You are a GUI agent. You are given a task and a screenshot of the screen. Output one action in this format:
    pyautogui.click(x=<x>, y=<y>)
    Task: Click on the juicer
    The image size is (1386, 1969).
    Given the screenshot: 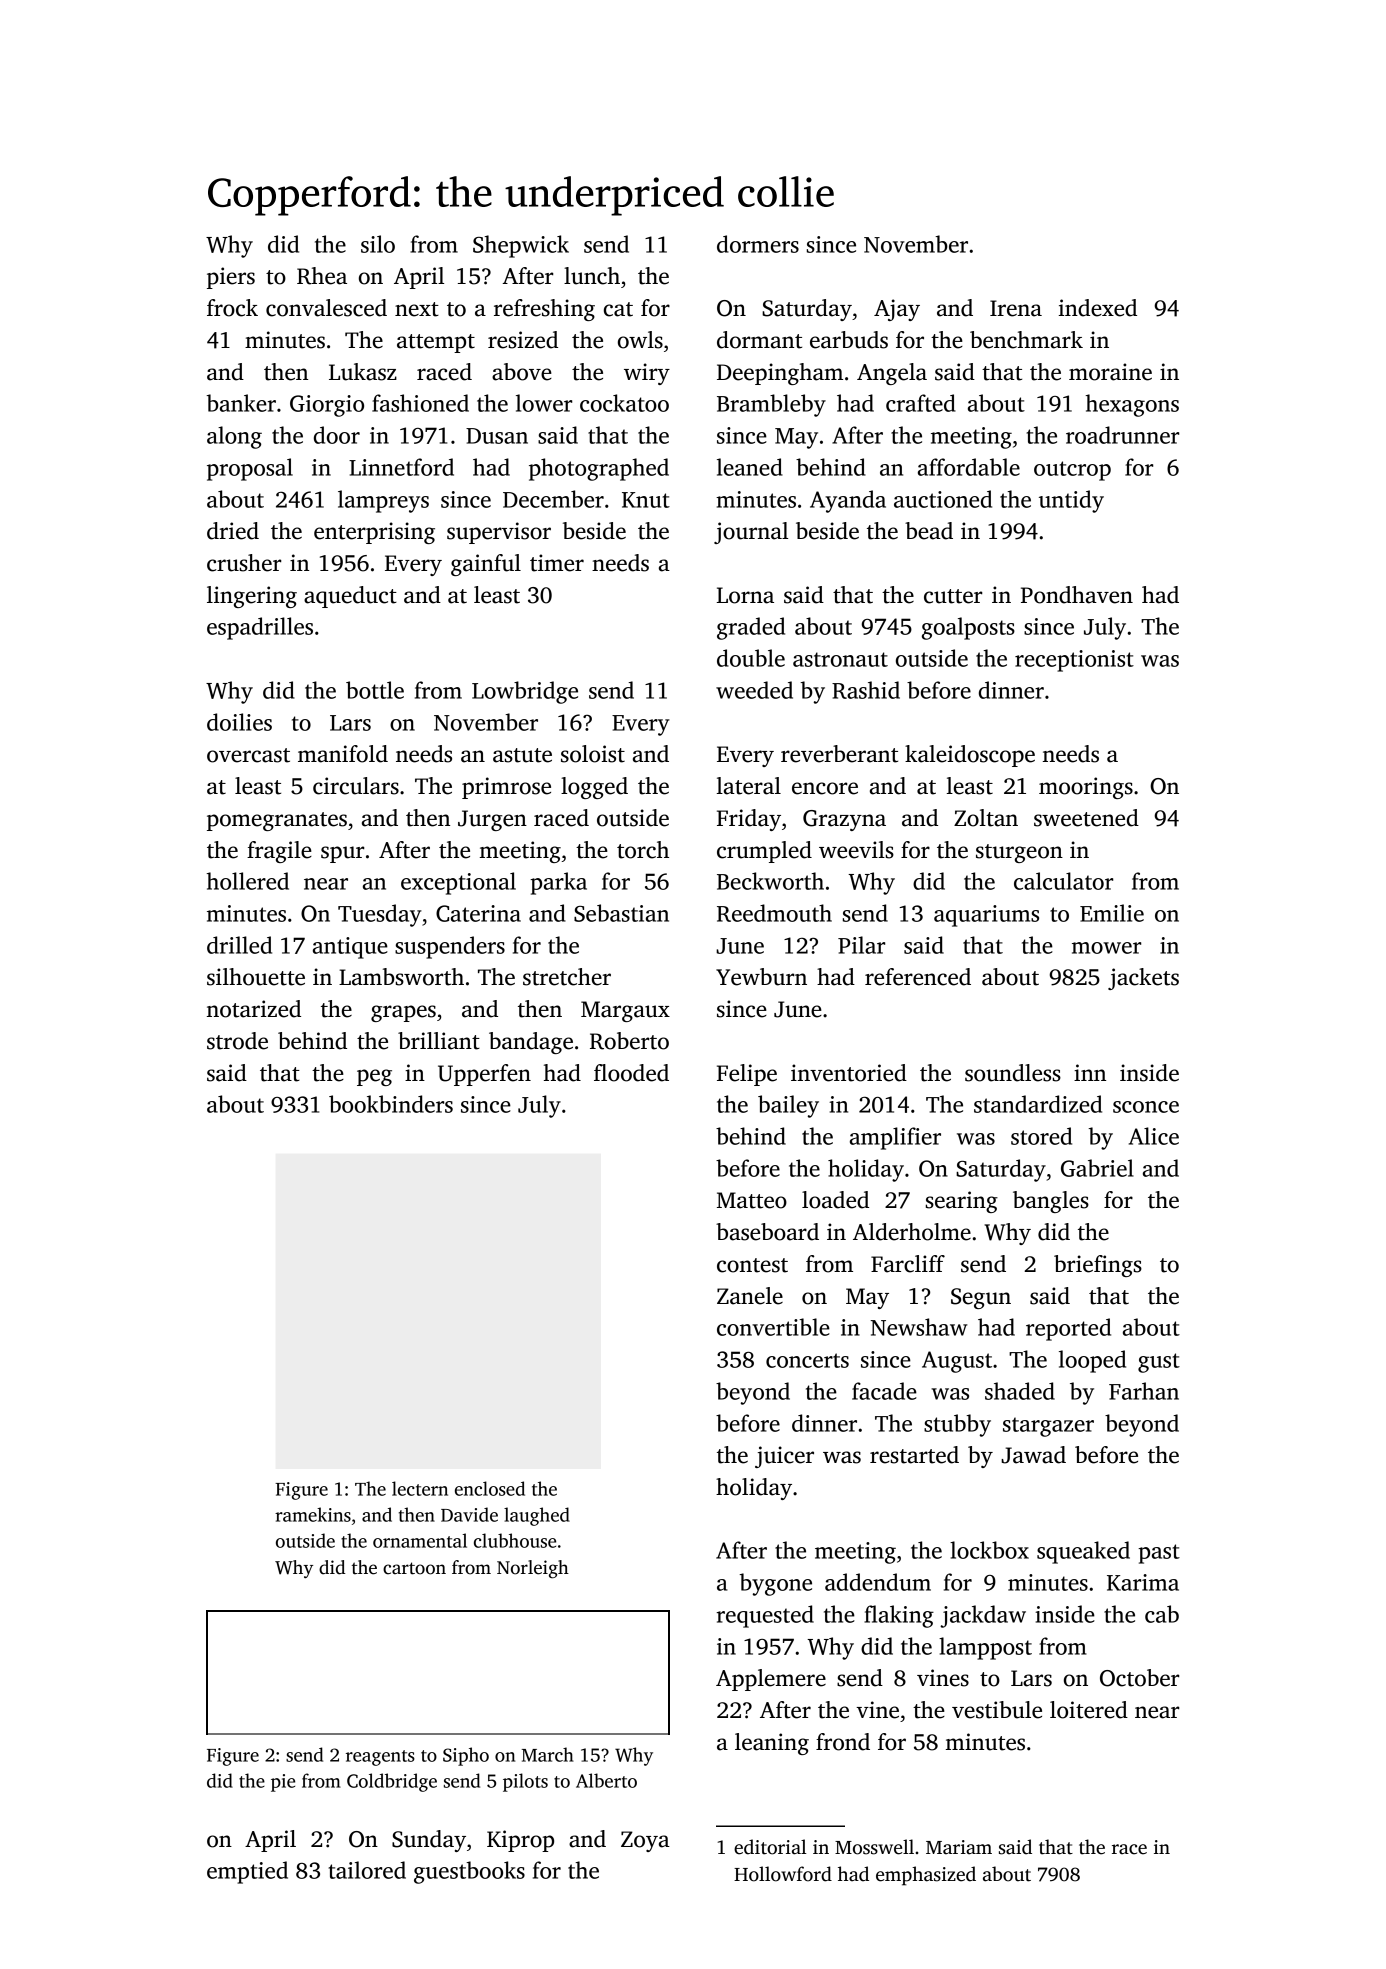 What is the action you would take?
    pyautogui.click(x=784, y=1457)
